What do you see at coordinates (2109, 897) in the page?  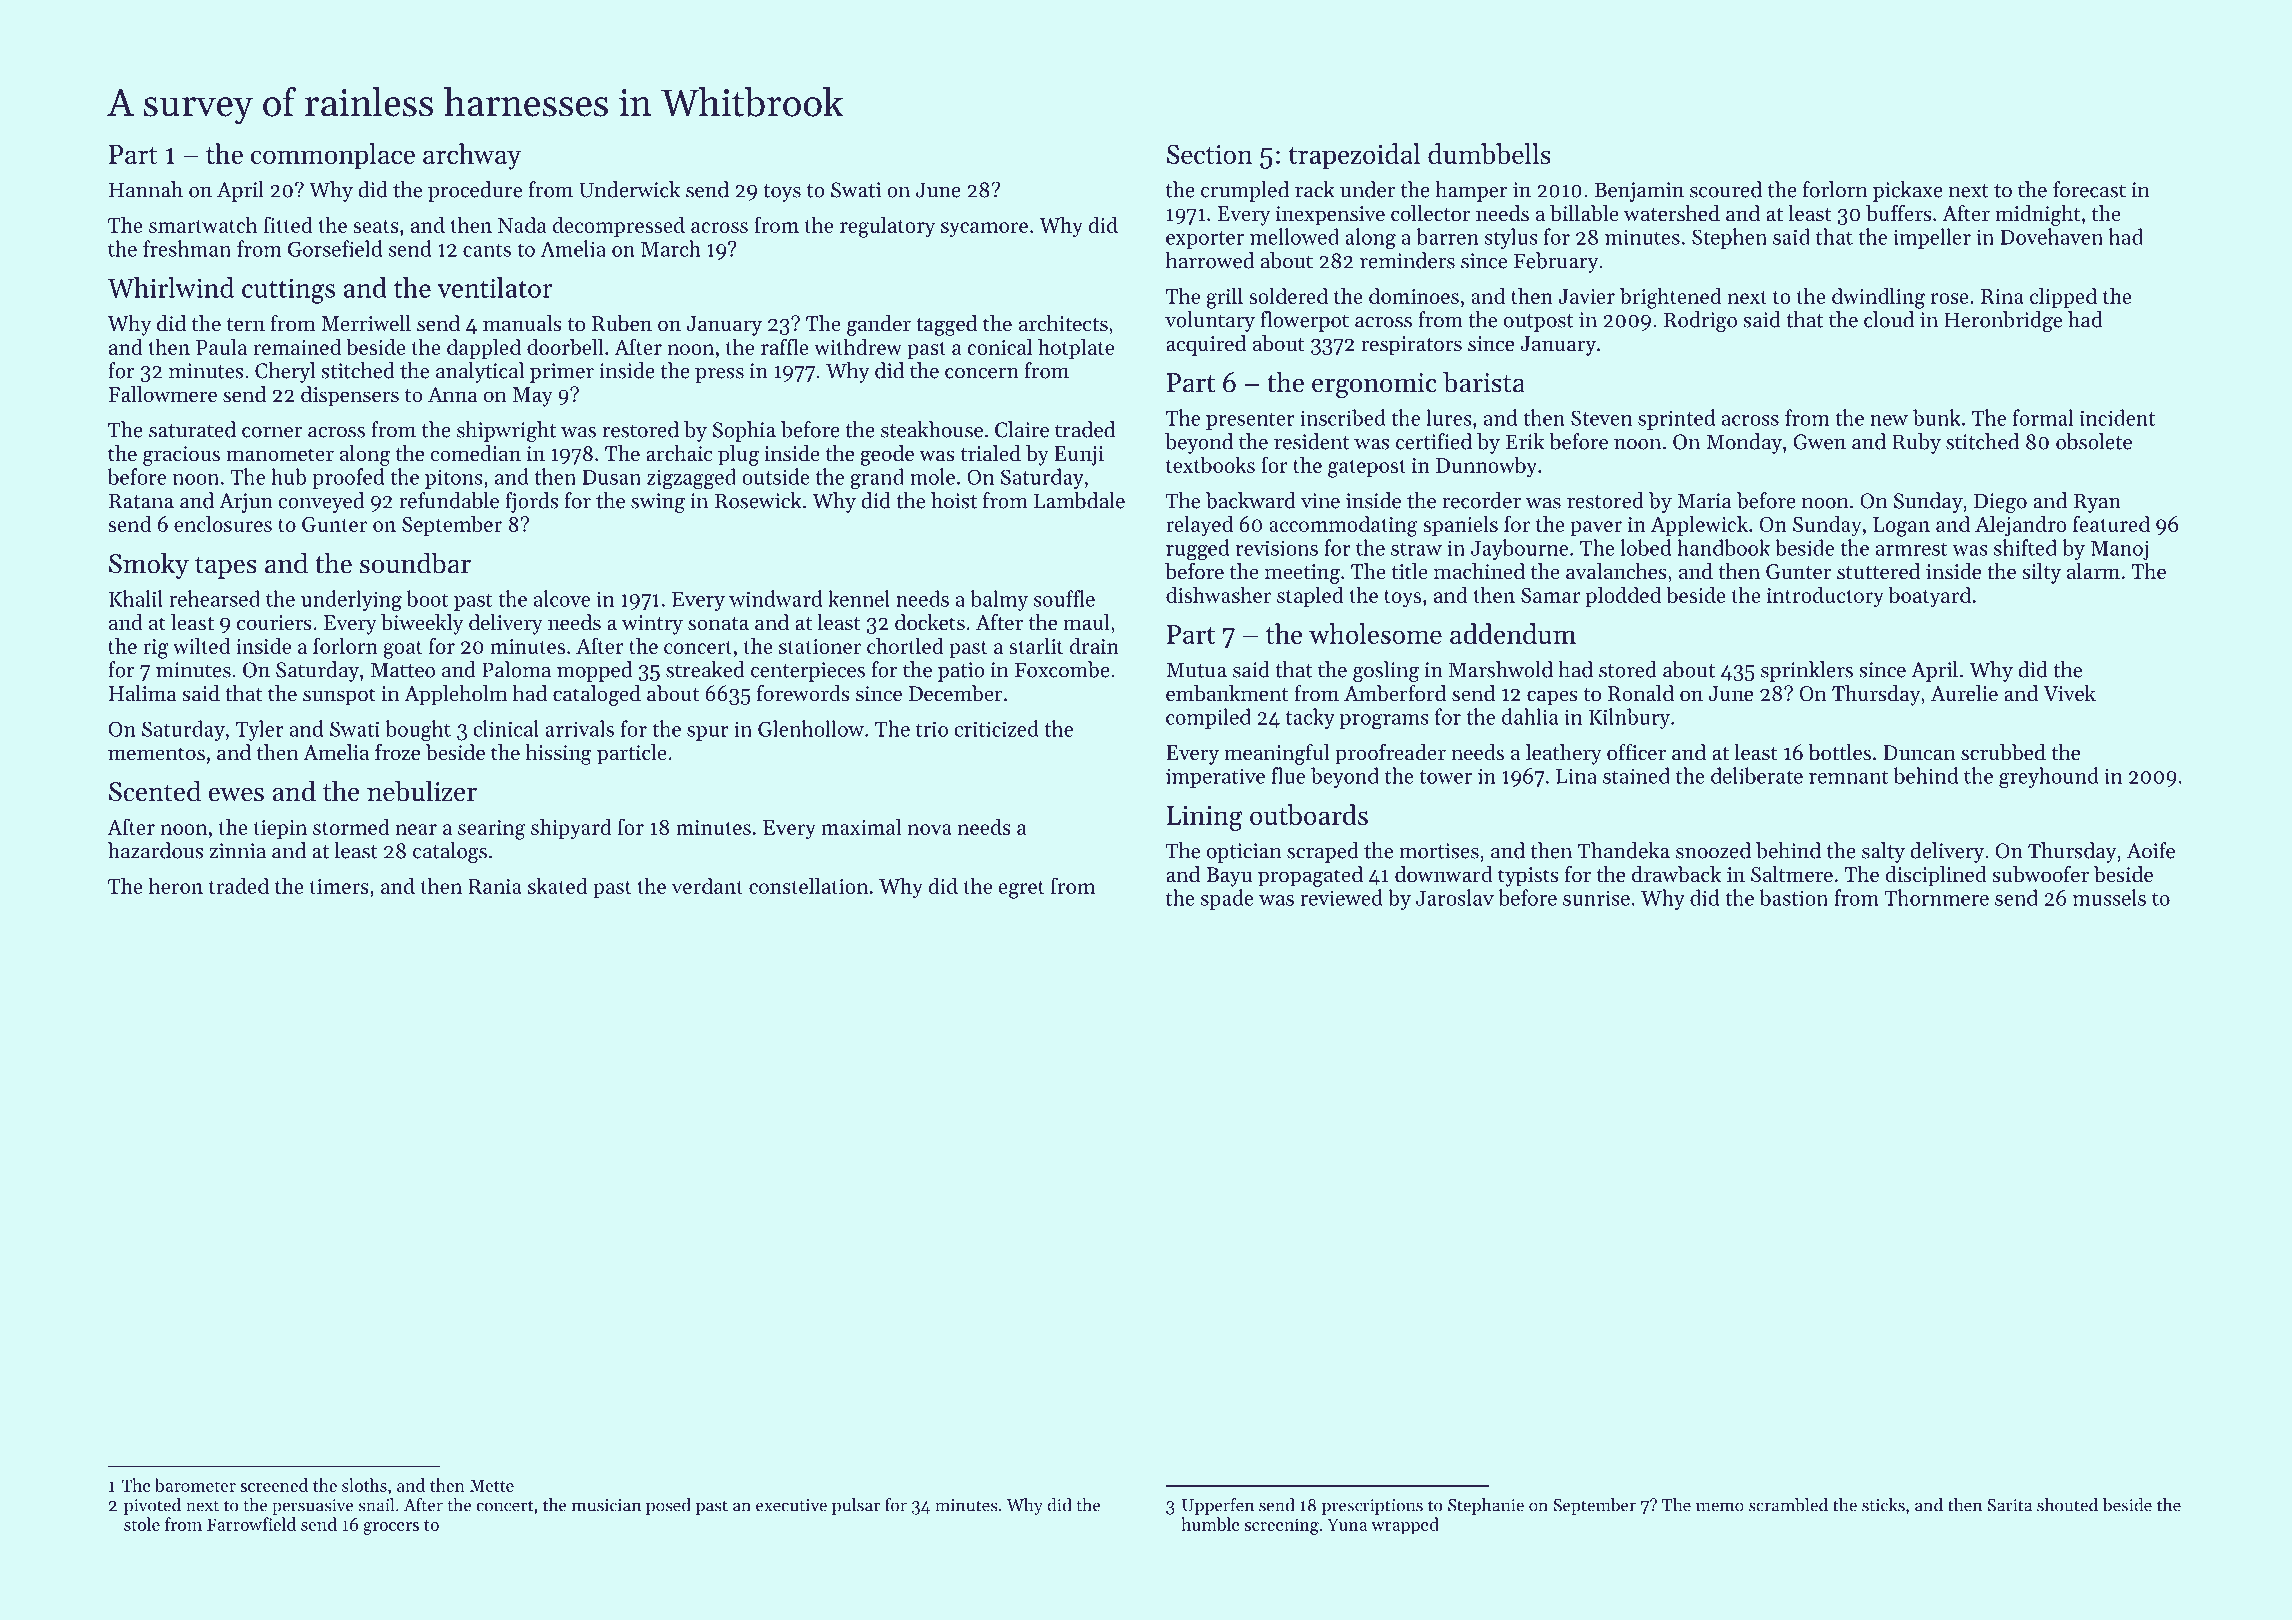 I see `mussels` at bounding box center [2109, 897].
